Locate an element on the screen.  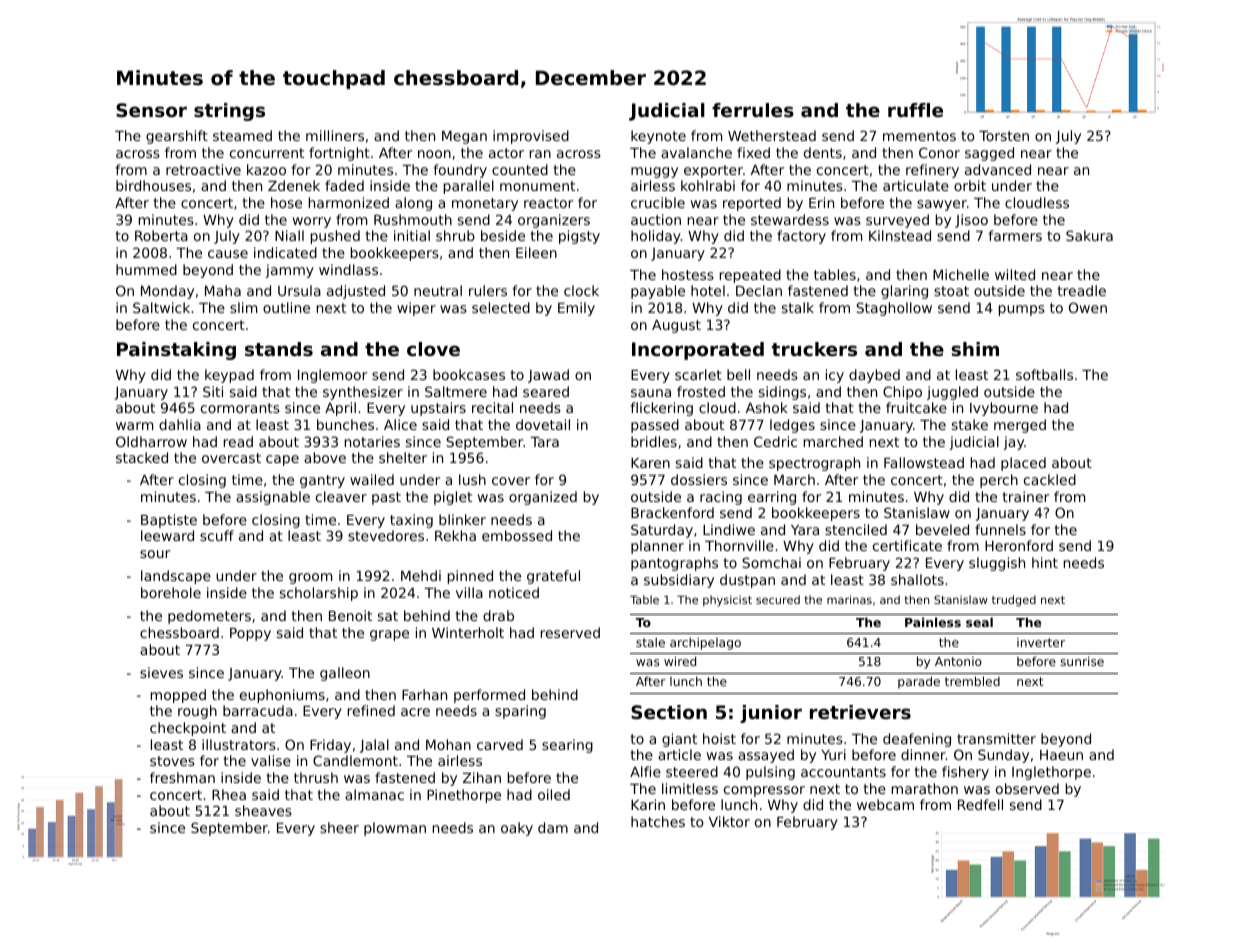
sieves is located at coordinates (161, 672).
